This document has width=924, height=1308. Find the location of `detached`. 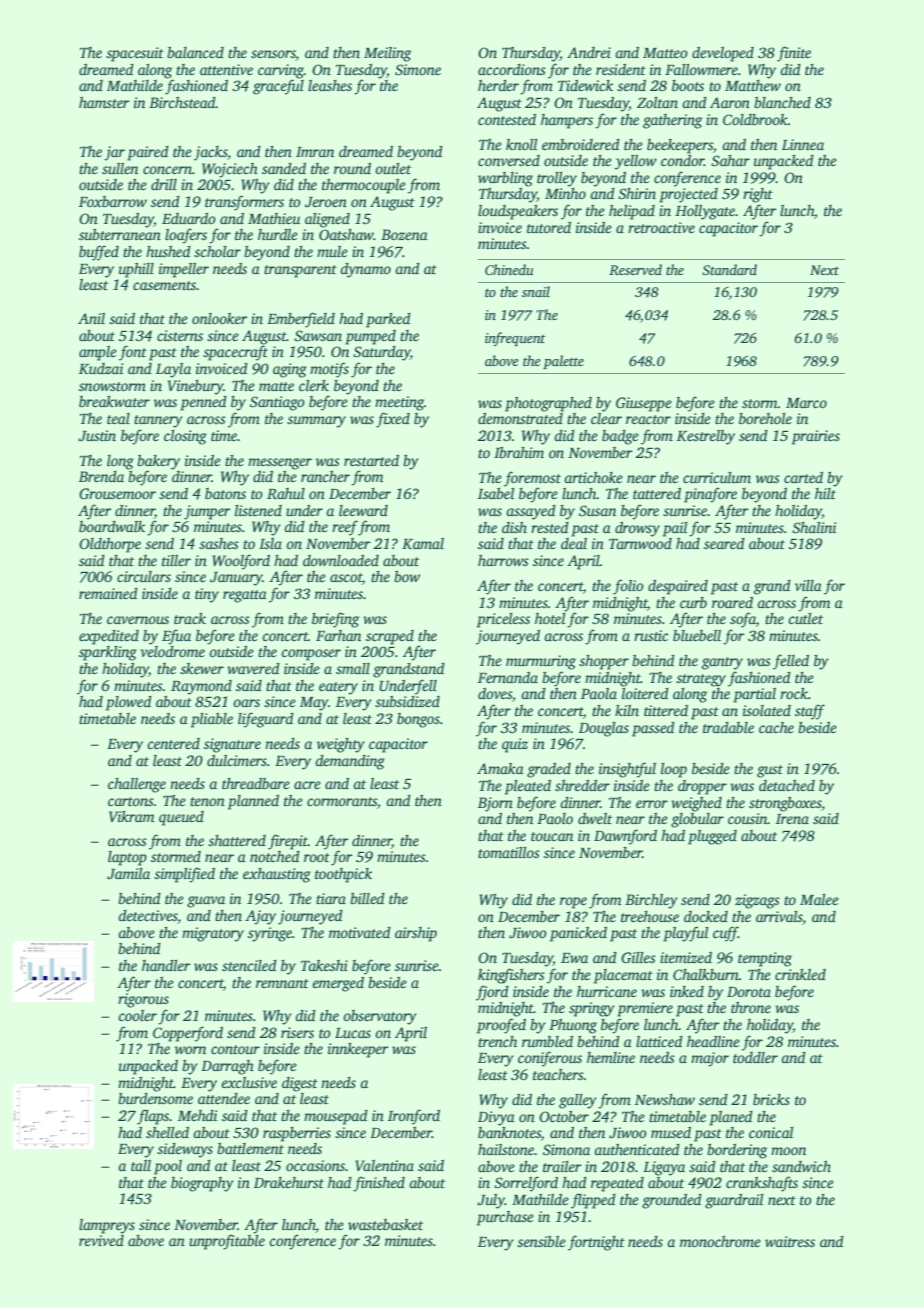

detached is located at coordinates (787, 785).
